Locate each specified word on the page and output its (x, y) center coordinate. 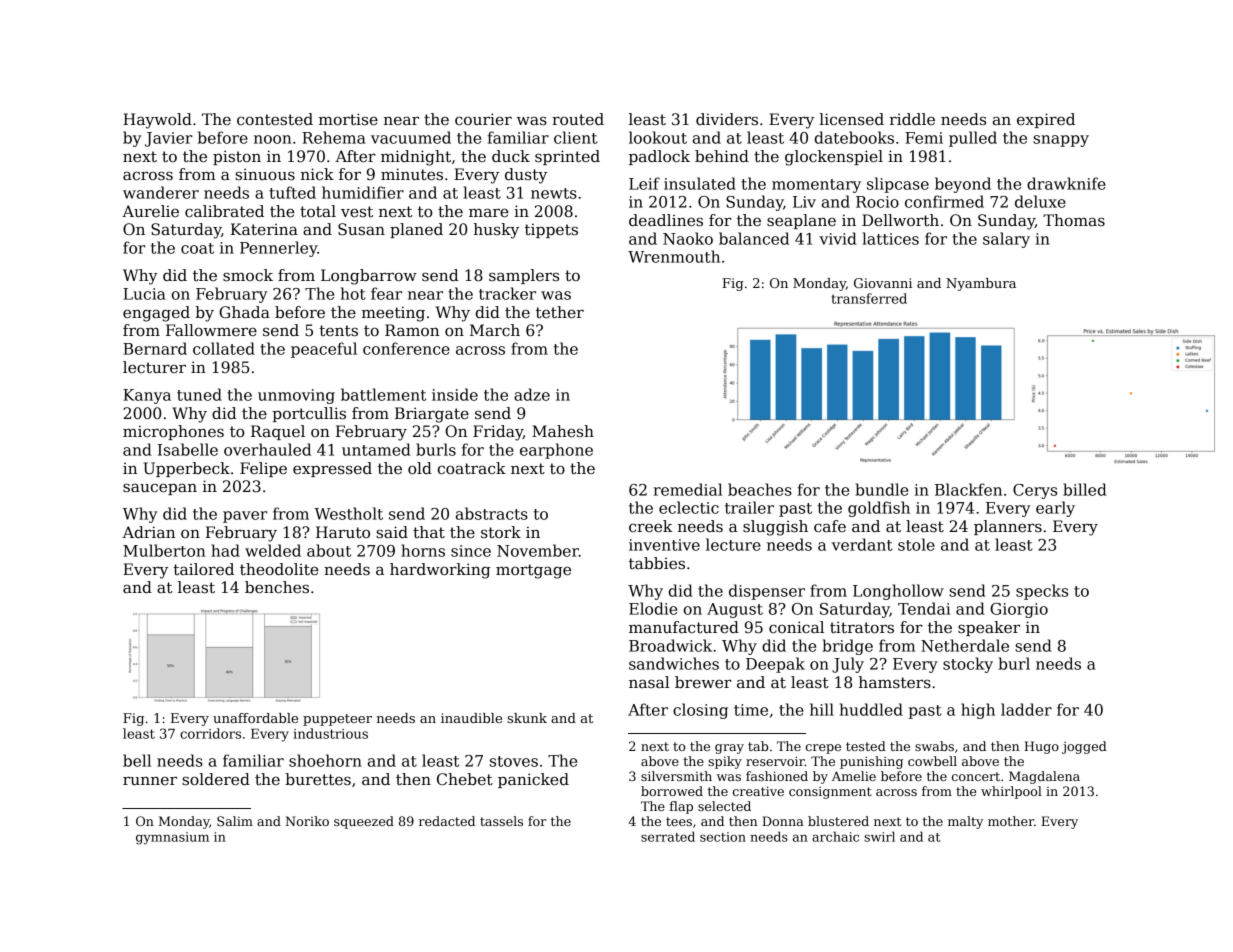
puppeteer (337, 720)
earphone (556, 451)
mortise (348, 119)
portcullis (309, 414)
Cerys (1035, 491)
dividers (727, 119)
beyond (963, 185)
